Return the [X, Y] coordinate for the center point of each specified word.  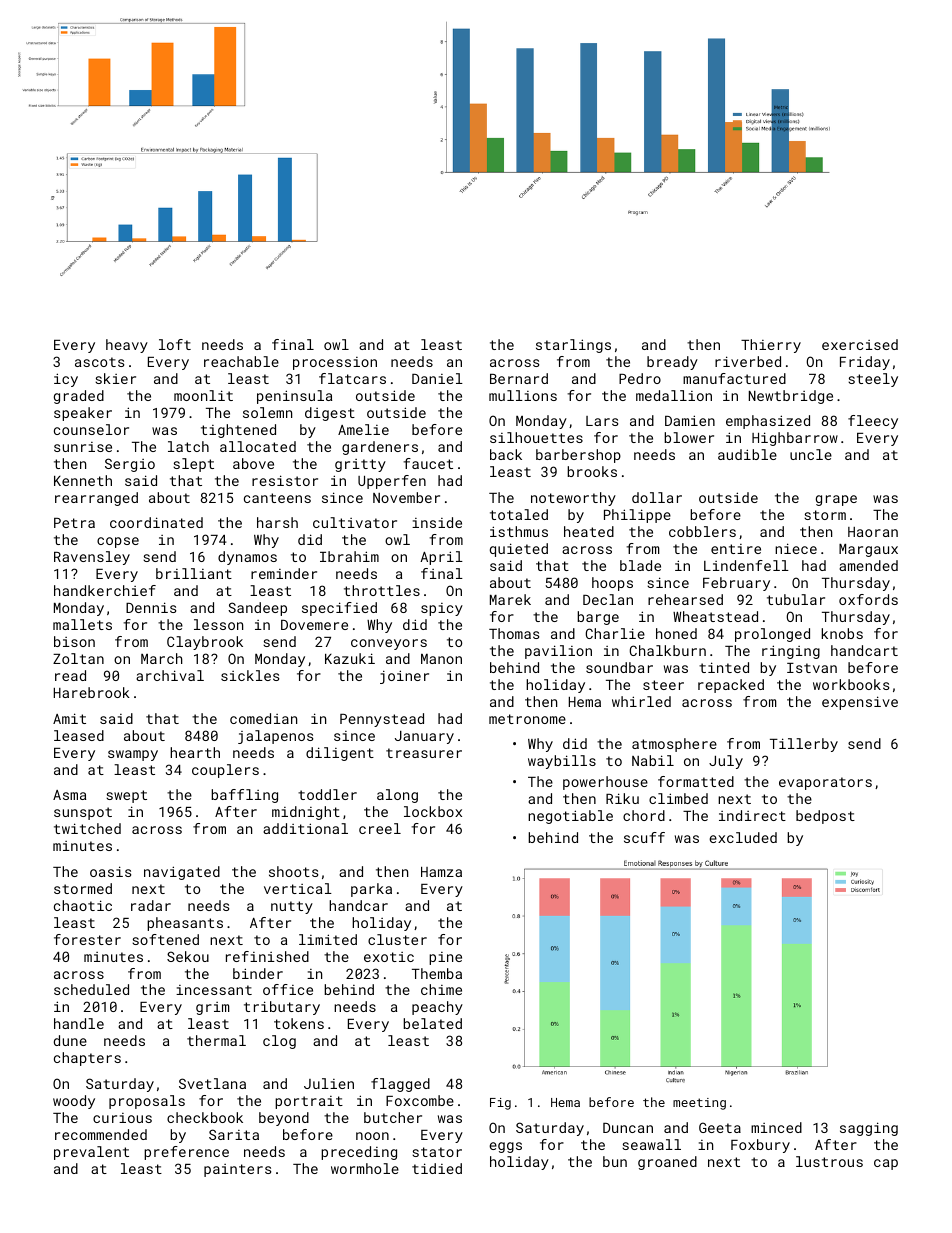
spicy [442, 609]
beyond [284, 1119]
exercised [860, 344]
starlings [573, 346]
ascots [99, 362]
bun [615, 1161]
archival [170, 675]
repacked [731, 686]
